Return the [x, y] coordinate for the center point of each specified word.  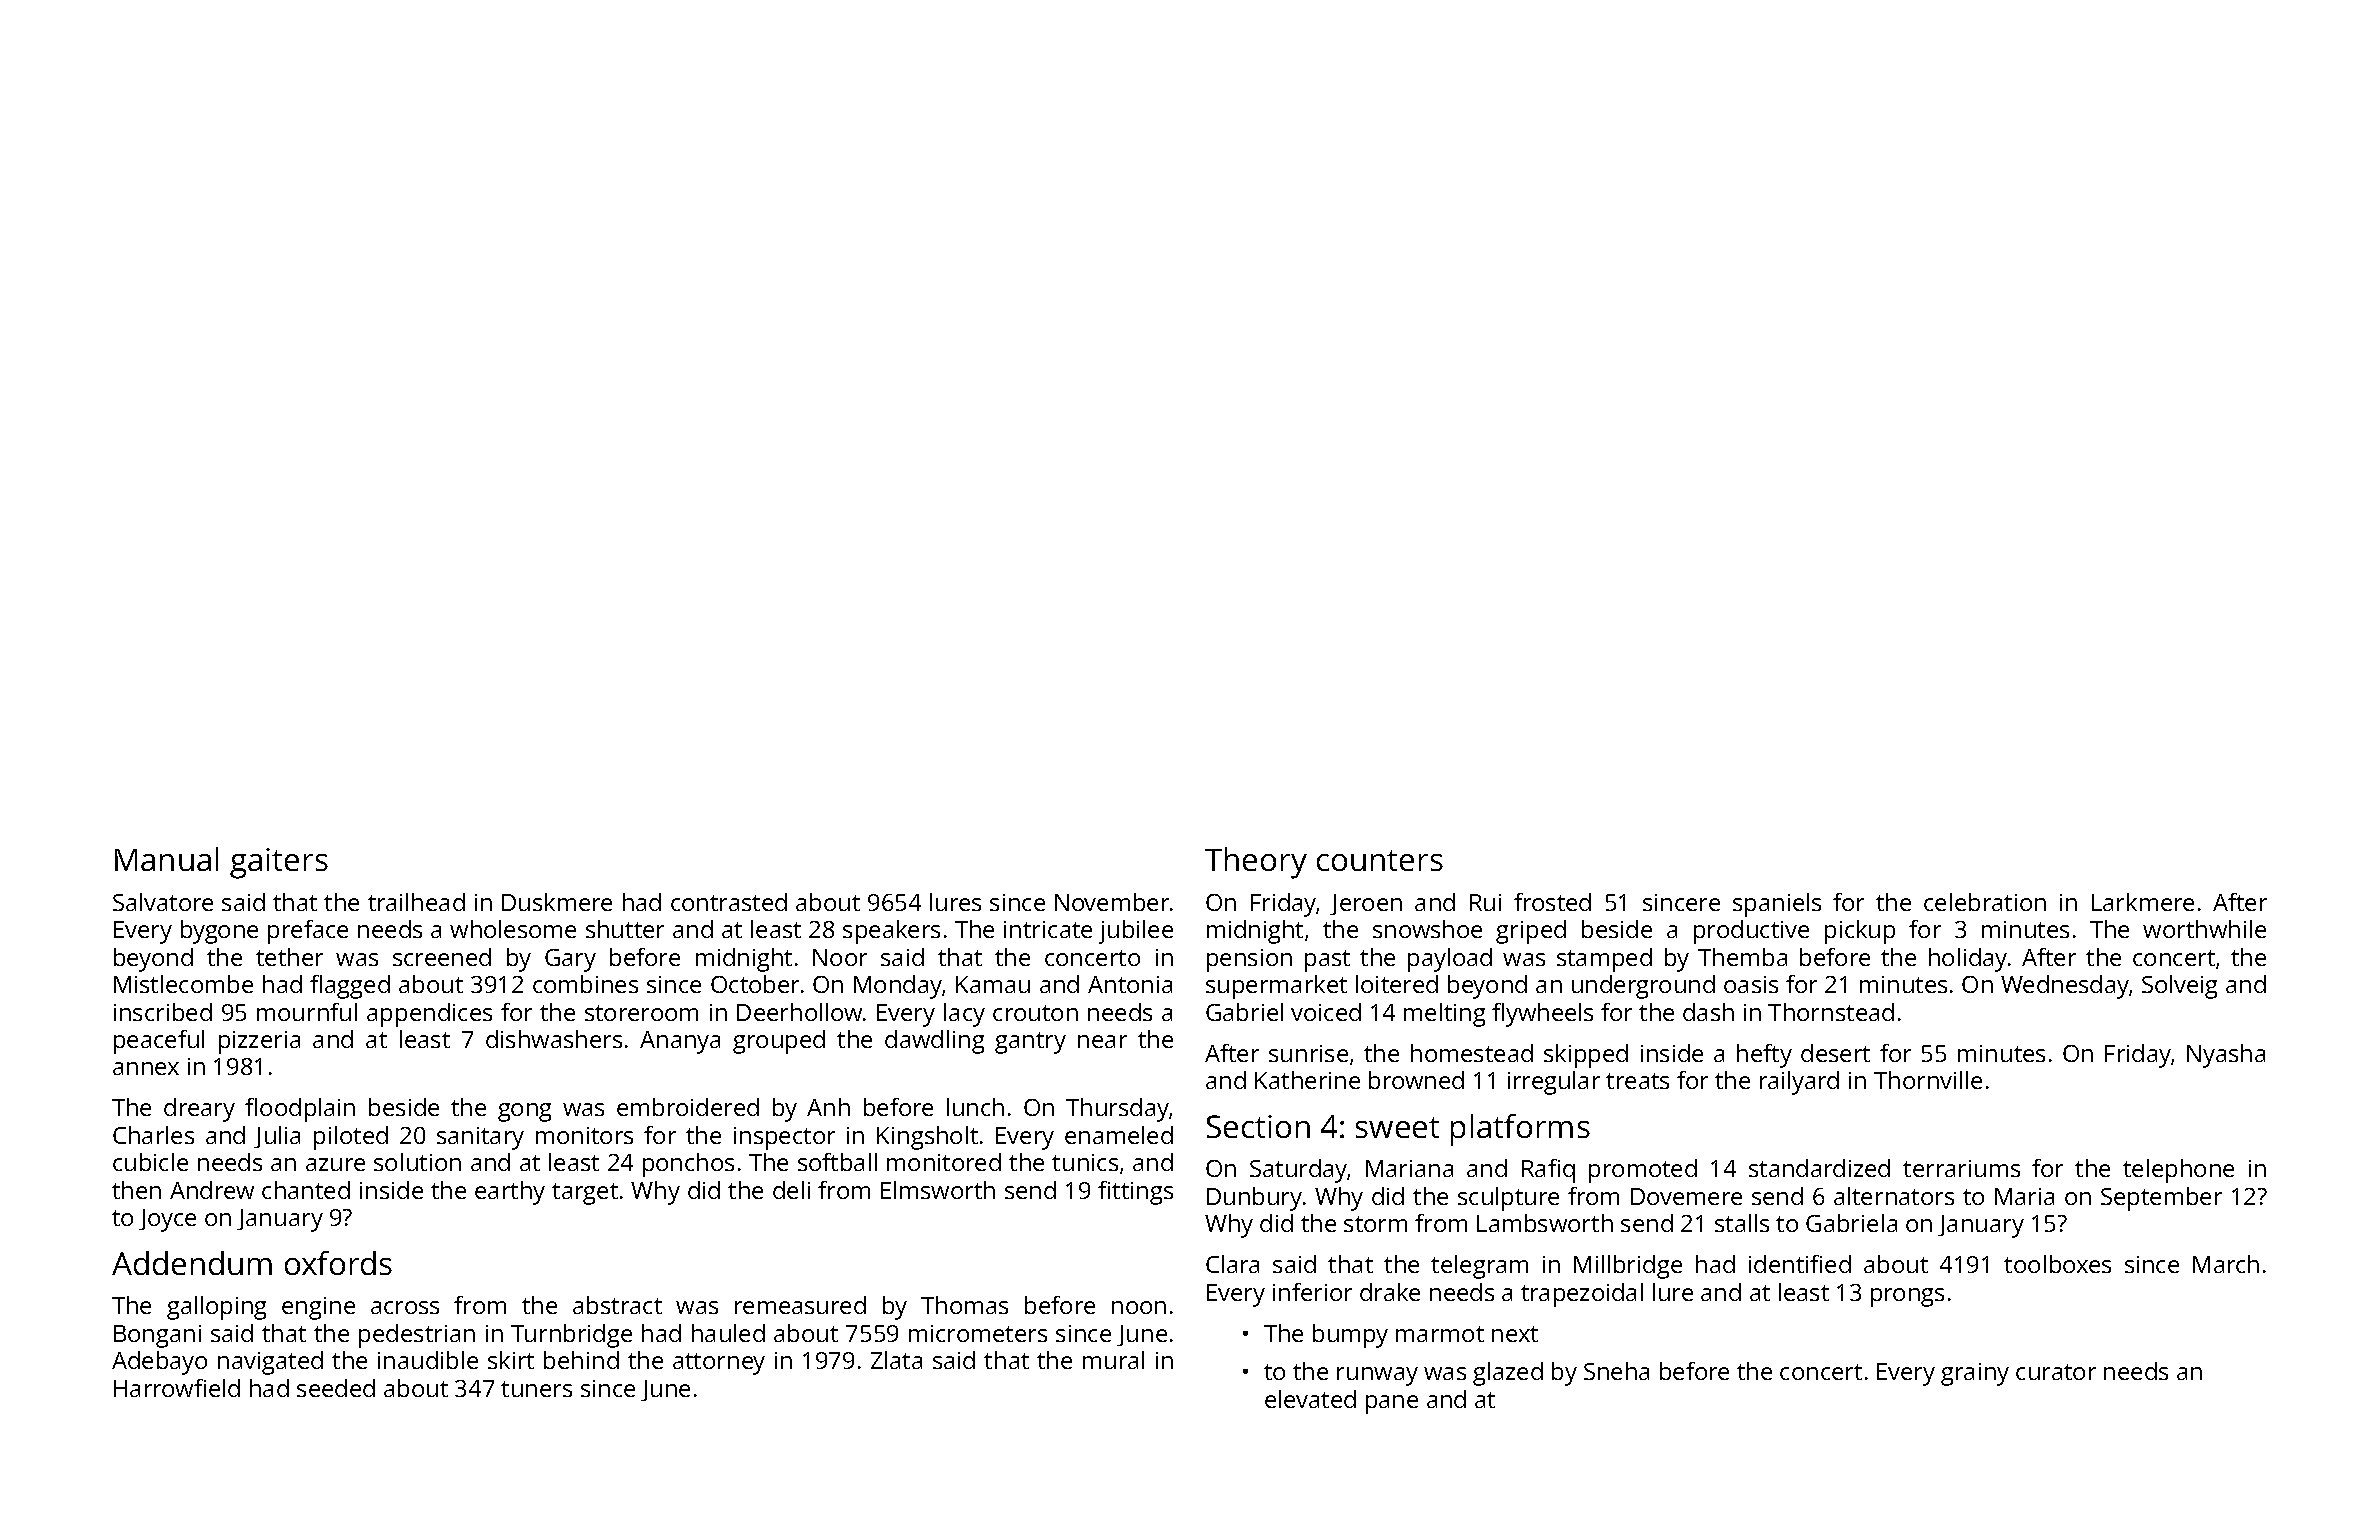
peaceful [159, 1042]
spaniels [1777, 905]
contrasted [729, 902]
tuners [536, 1389]
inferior [1312, 1292]
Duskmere [557, 902]
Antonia [1130, 984]
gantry [1030, 1043]
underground [1643, 987]
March [2226, 1264]
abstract [617, 1305]
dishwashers [554, 1039]
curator [2056, 1372]
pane [1392, 1404]
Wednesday [2065, 987]
